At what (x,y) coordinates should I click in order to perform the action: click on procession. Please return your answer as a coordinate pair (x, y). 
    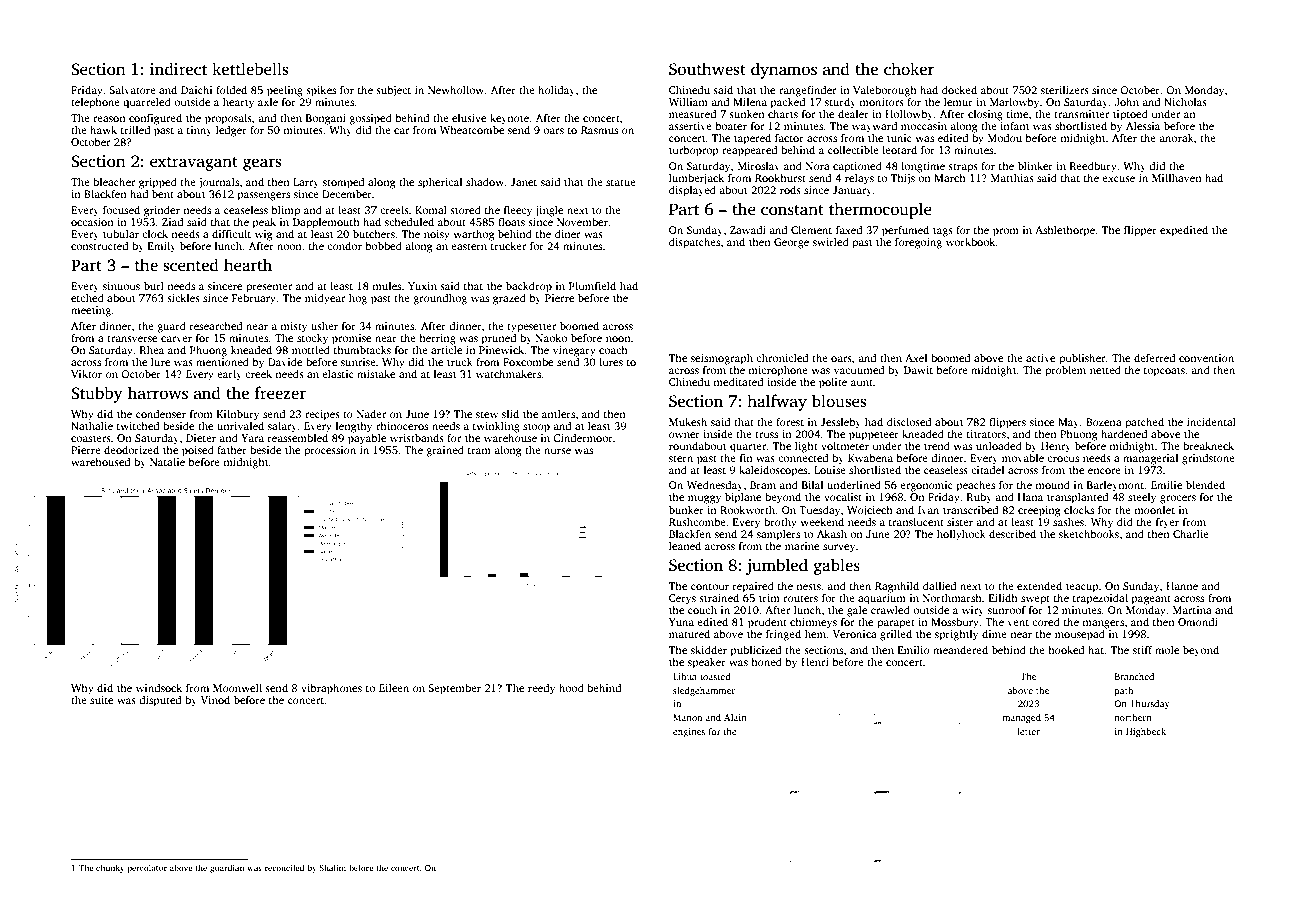
    Looking at the image, I should click on (330, 451).
